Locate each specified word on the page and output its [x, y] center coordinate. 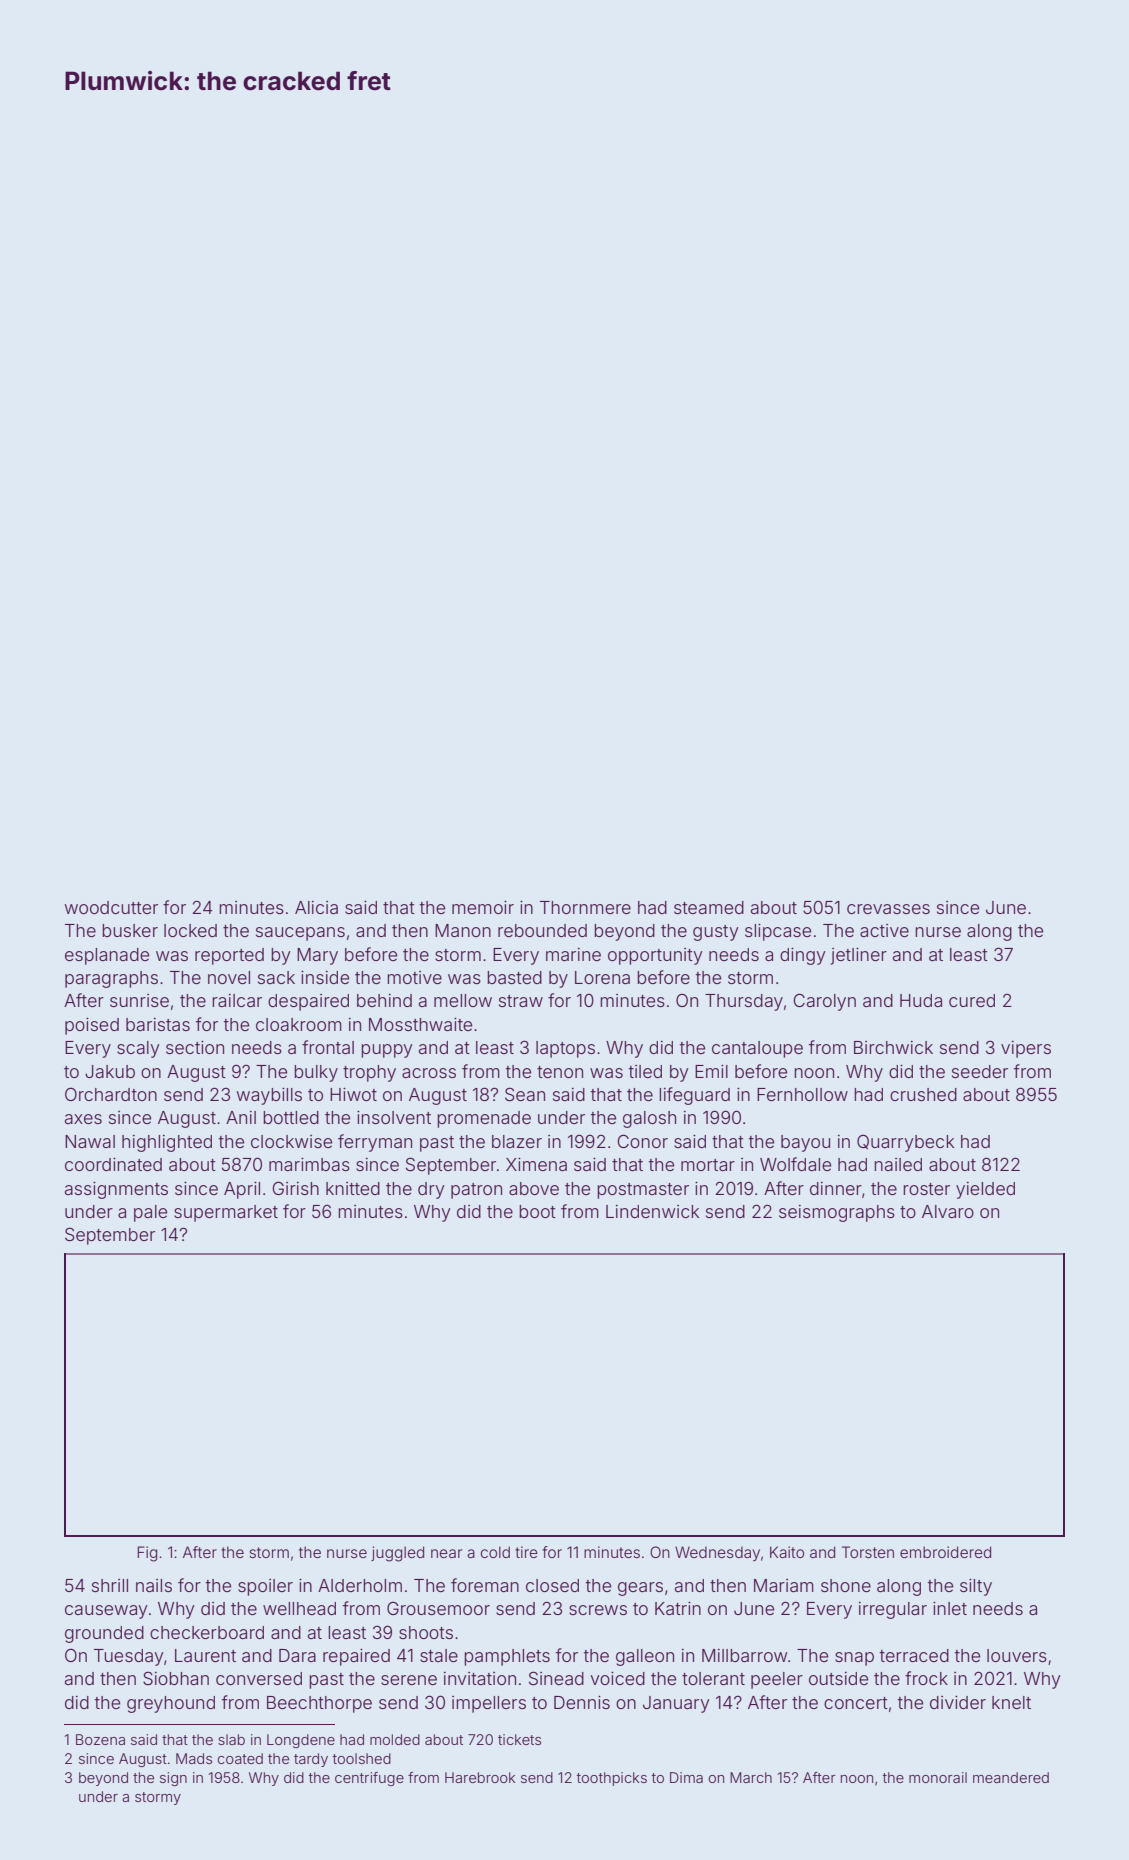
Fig [147, 1554]
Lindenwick [652, 1211]
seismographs [837, 1213]
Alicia [316, 907]
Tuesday [129, 1657]
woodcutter [111, 907]
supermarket [226, 1213]
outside [838, 1678]
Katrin [678, 1608]
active [884, 930]
